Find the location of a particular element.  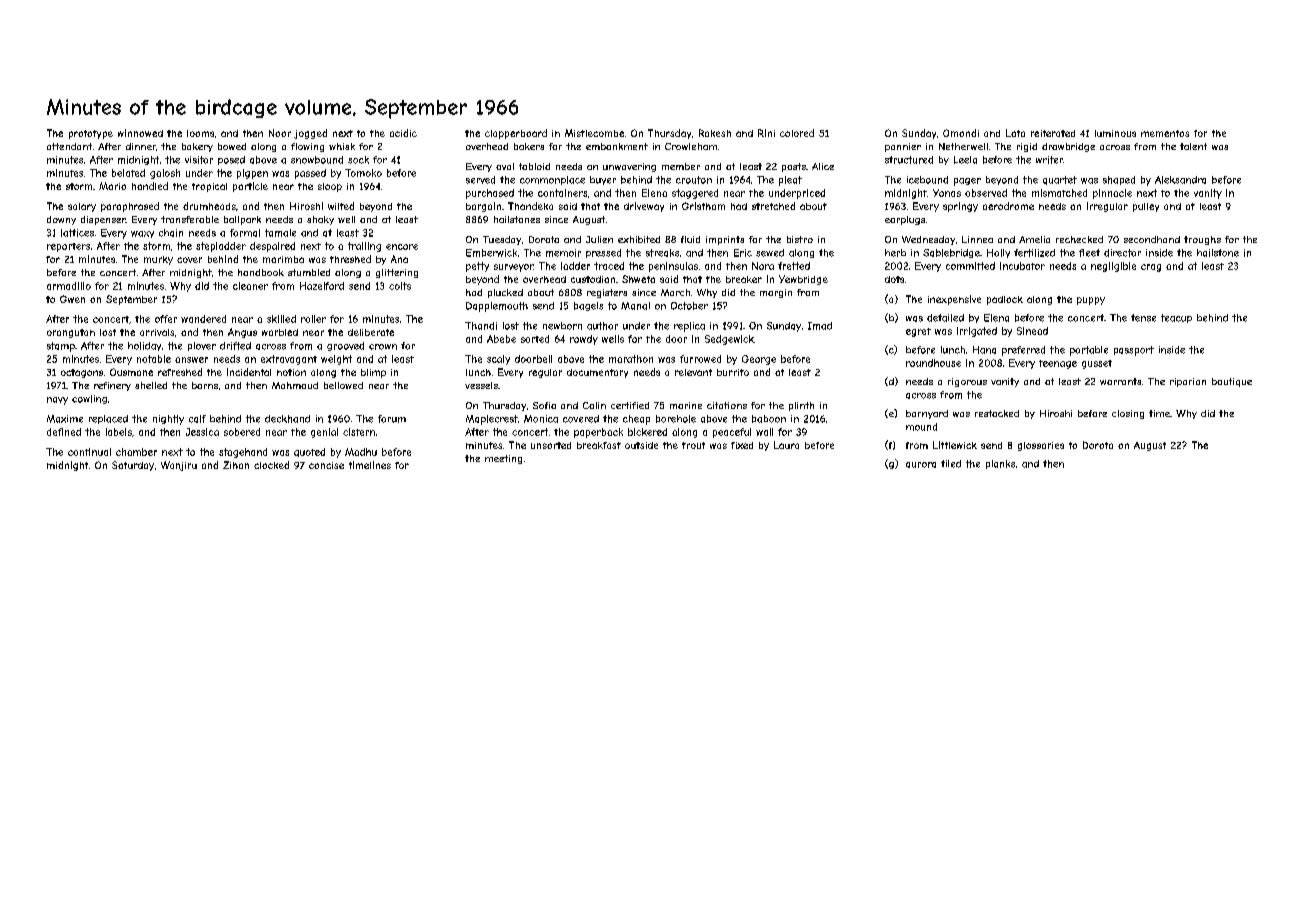

crouton is located at coordinates (694, 180).
